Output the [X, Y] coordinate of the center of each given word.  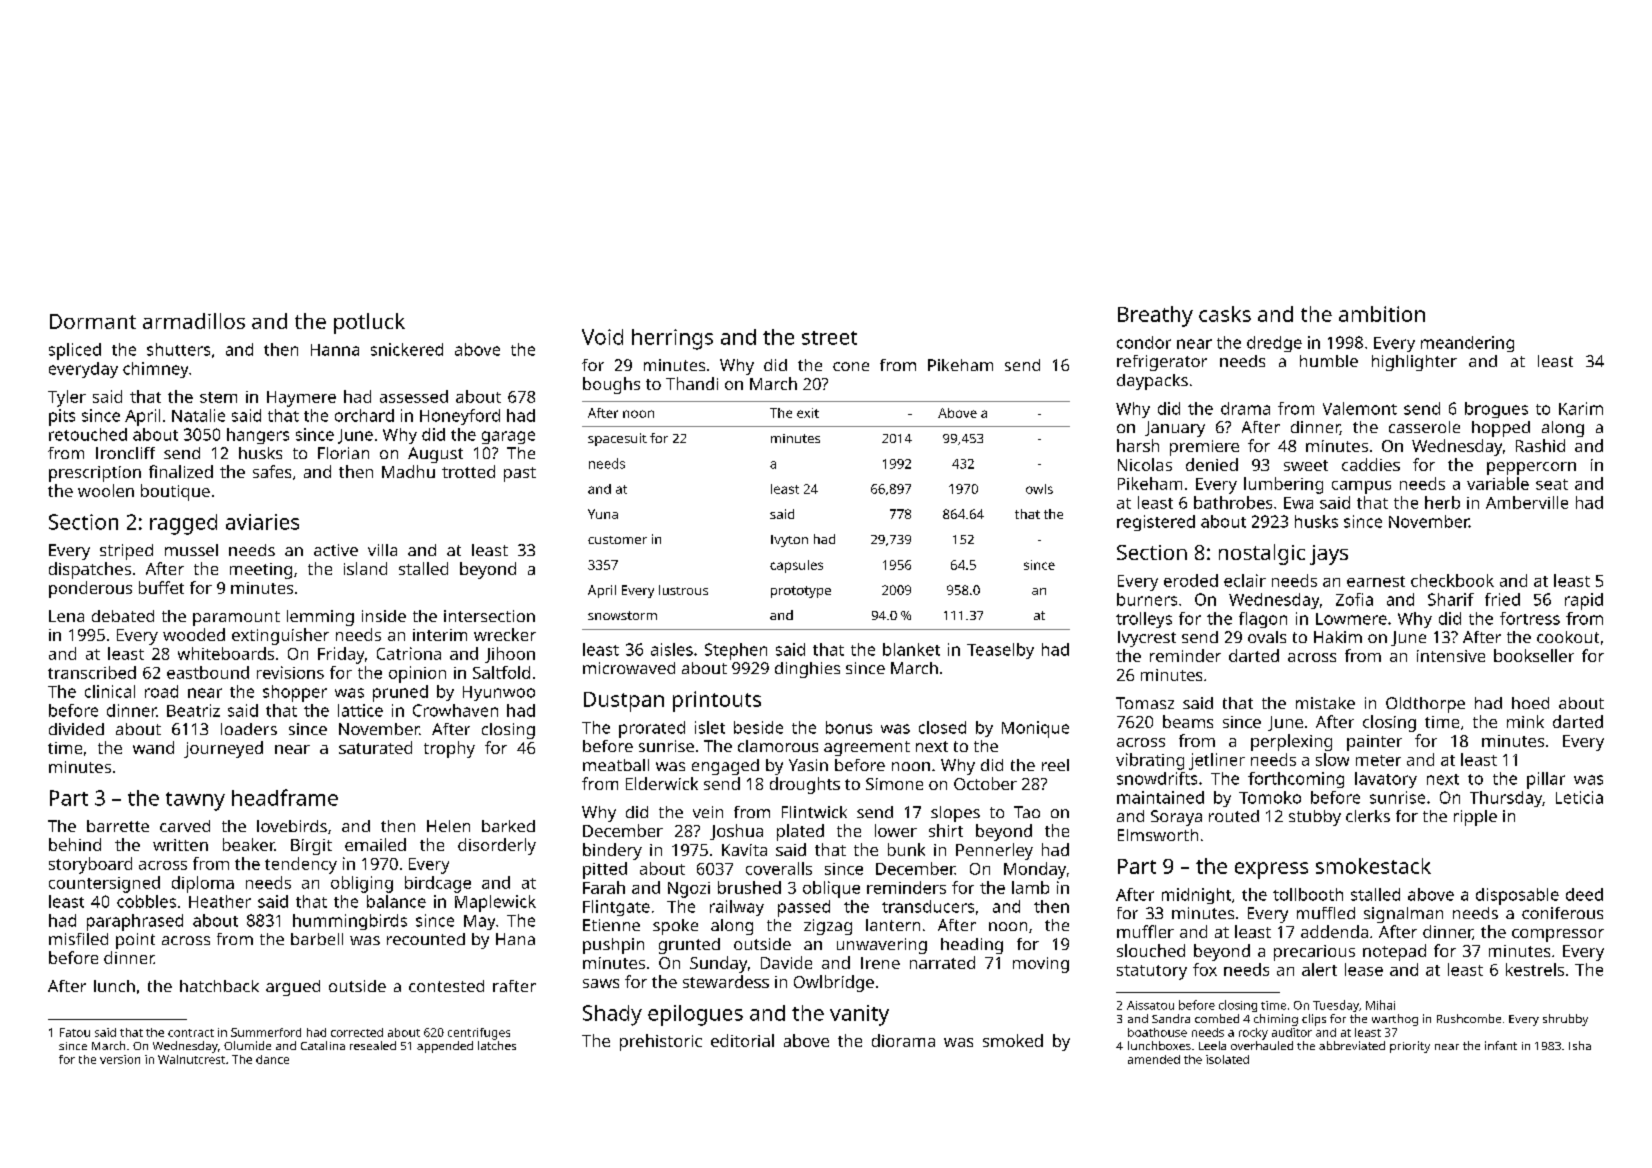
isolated [1227, 1059]
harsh [1138, 445]
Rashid [1540, 445]
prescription [95, 474]
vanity [859, 1015]
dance [272, 1059]
